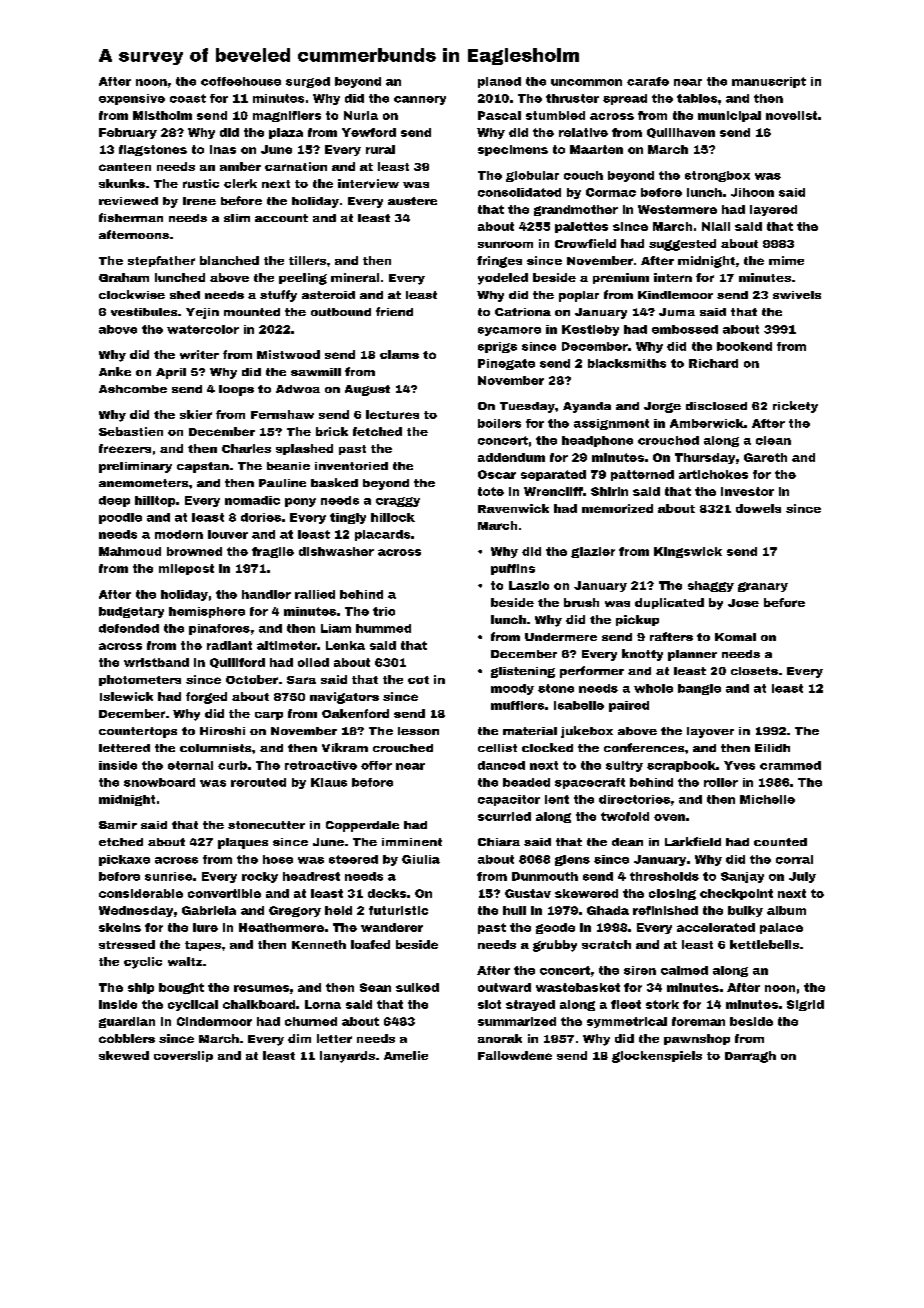 The image size is (924, 1308). I want to click on lesson, so click(418, 731).
